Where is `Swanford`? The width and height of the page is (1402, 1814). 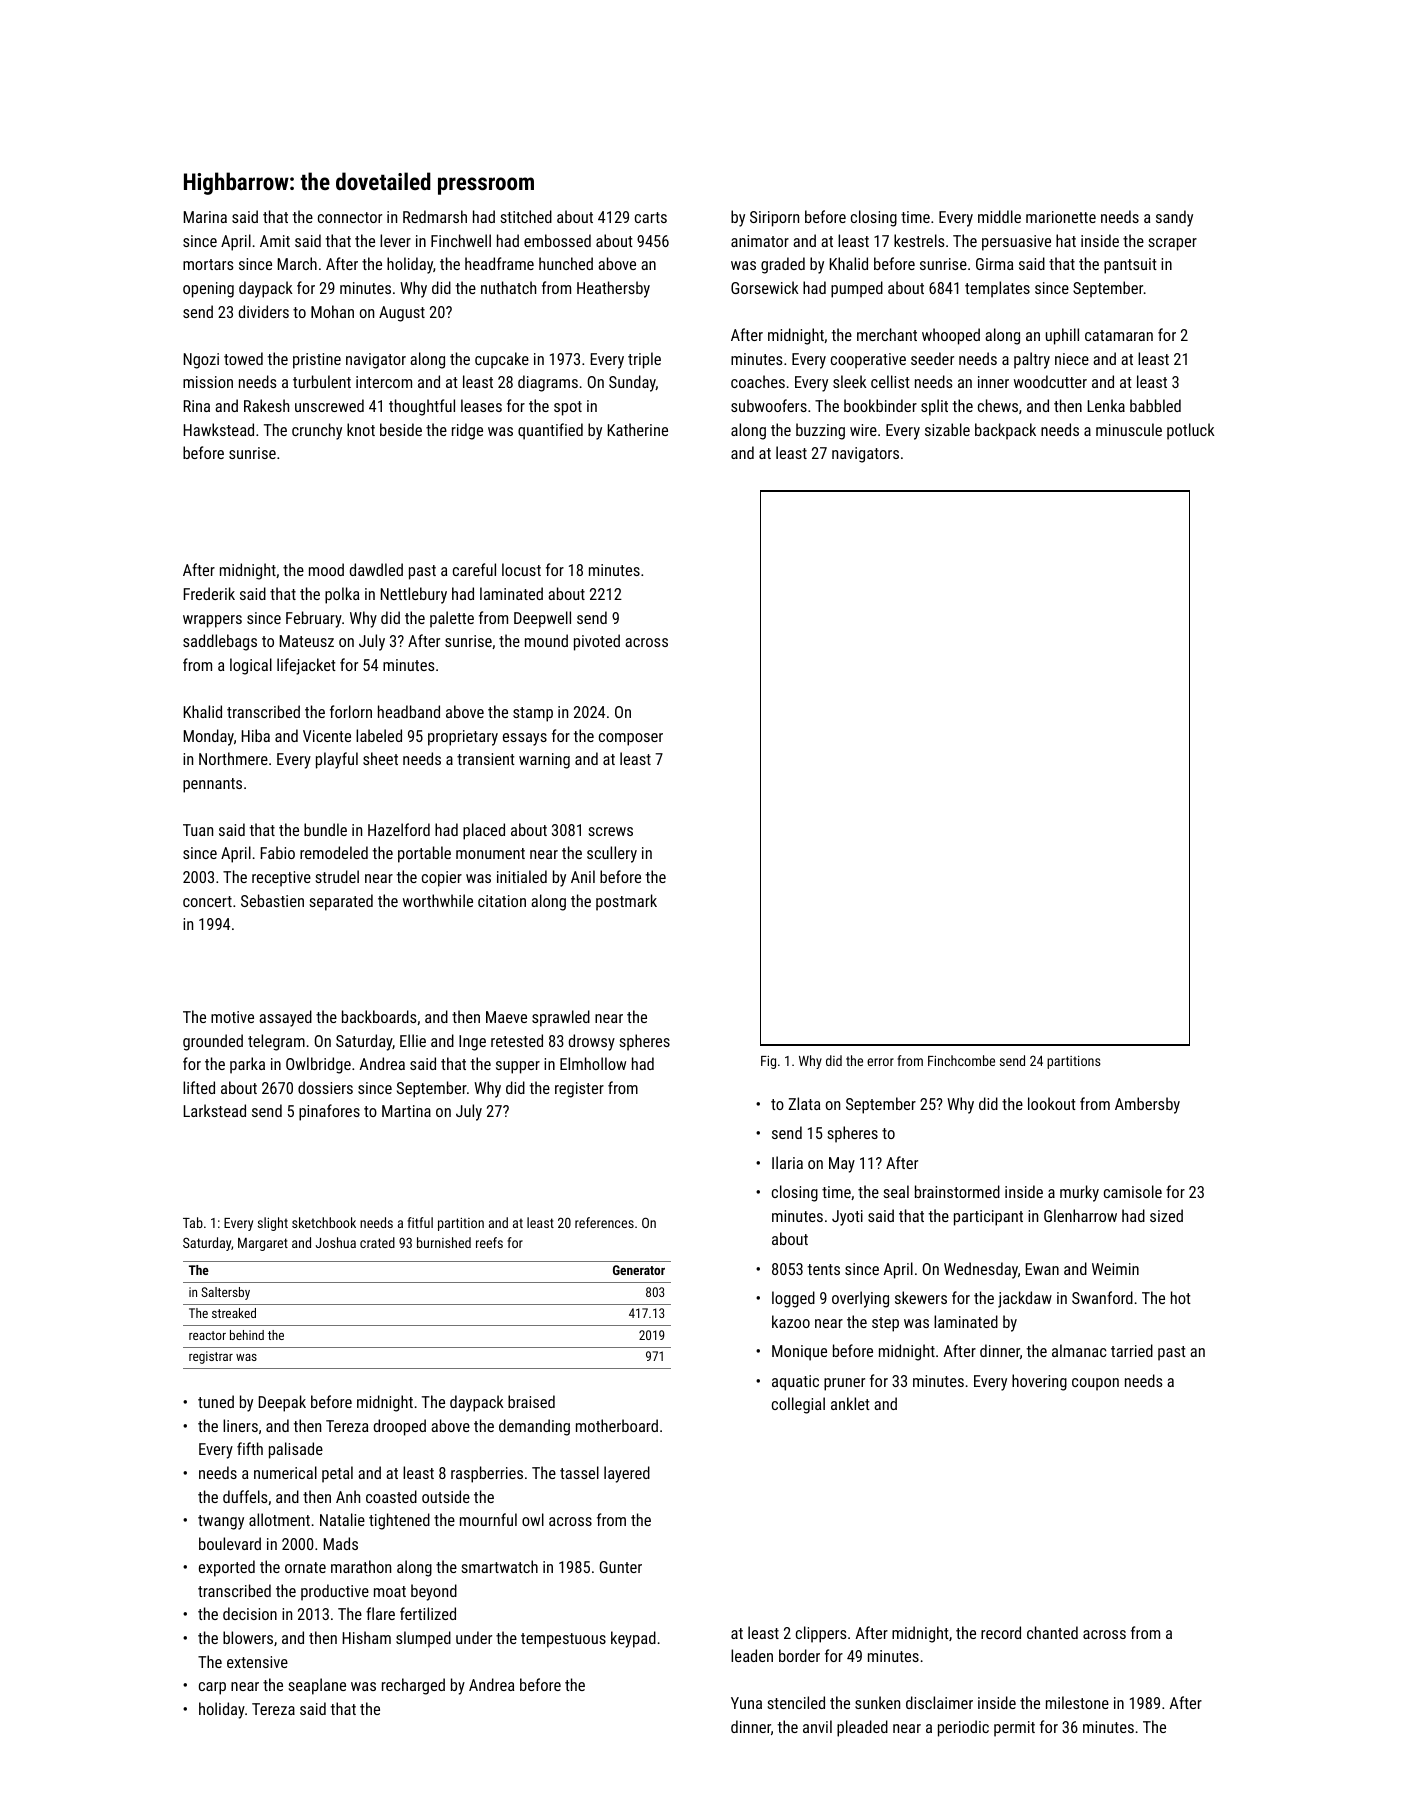
Swanford is located at coordinates (1102, 1297).
